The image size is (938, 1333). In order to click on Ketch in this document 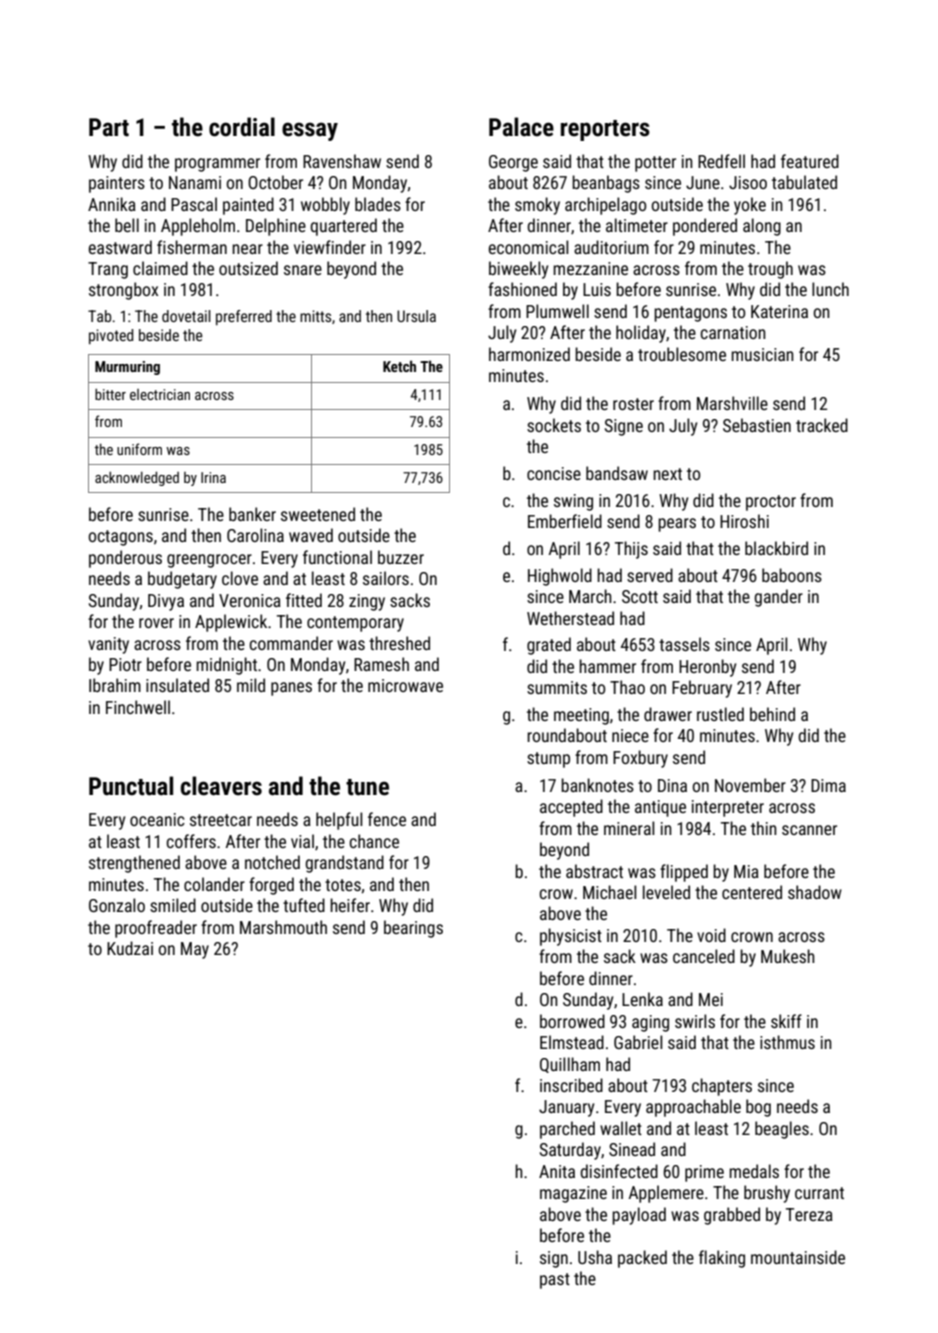, I will do `click(399, 366)`.
